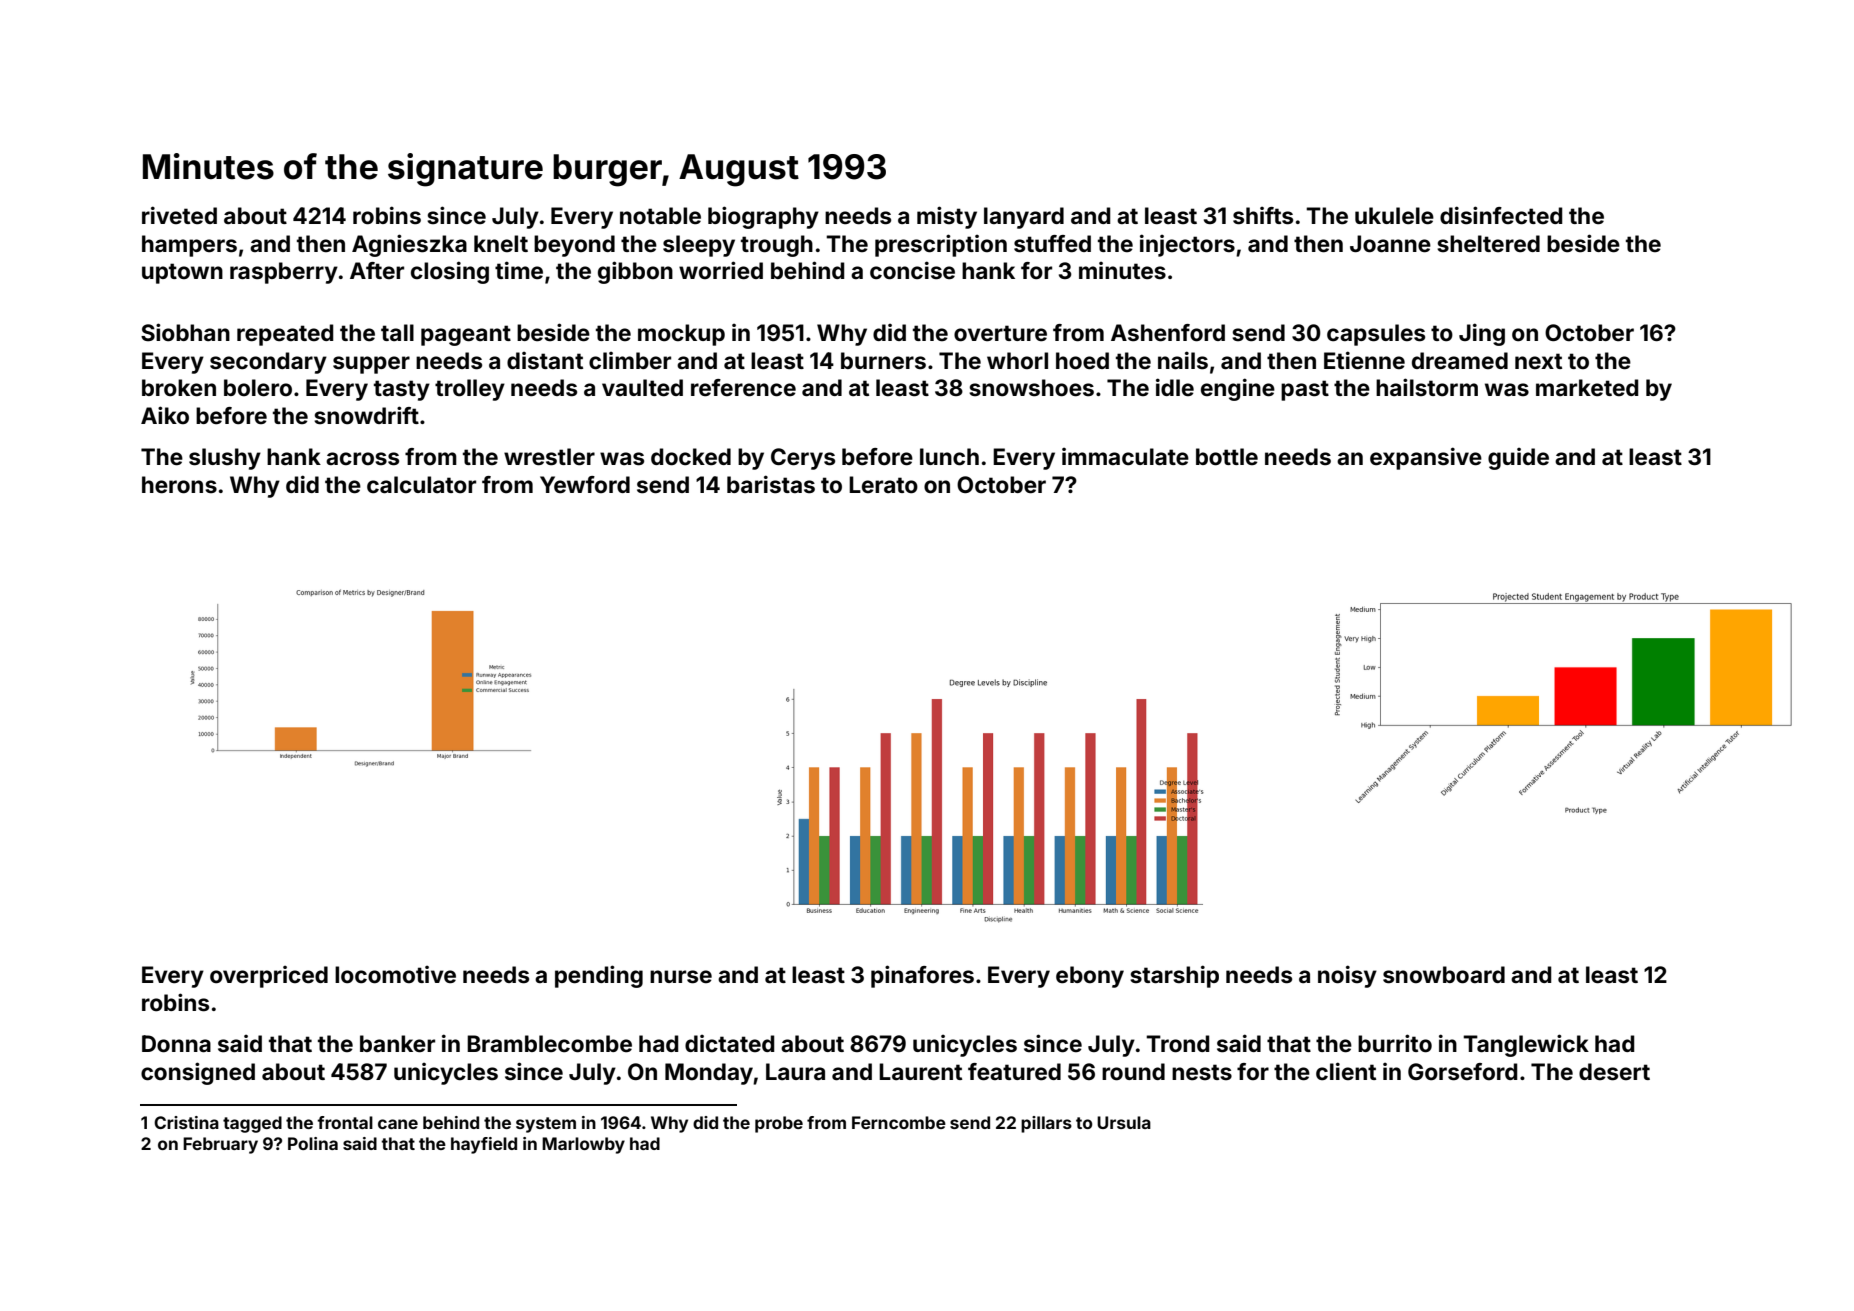  Describe the element at coordinates (395, 975) in the document. I see `locomotive` at that location.
